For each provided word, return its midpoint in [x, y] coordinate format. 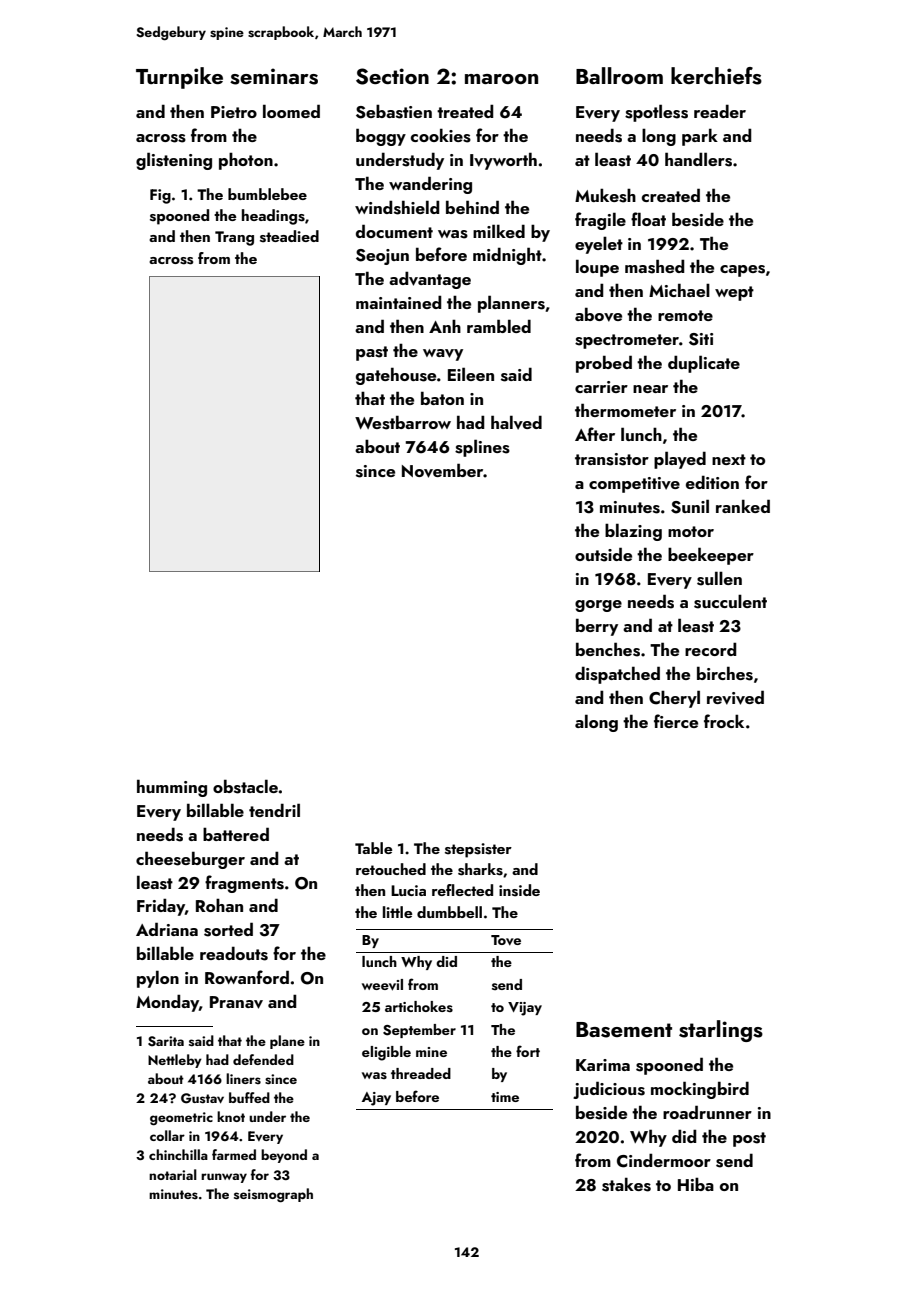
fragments [244, 884]
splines [482, 448]
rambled [499, 326]
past [372, 353]
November [443, 470]
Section [392, 76]
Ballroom [619, 75]
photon [246, 161]
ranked [743, 506]
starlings [721, 1031]
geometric [181, 1119]
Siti [701, 339]
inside [519, 890]
